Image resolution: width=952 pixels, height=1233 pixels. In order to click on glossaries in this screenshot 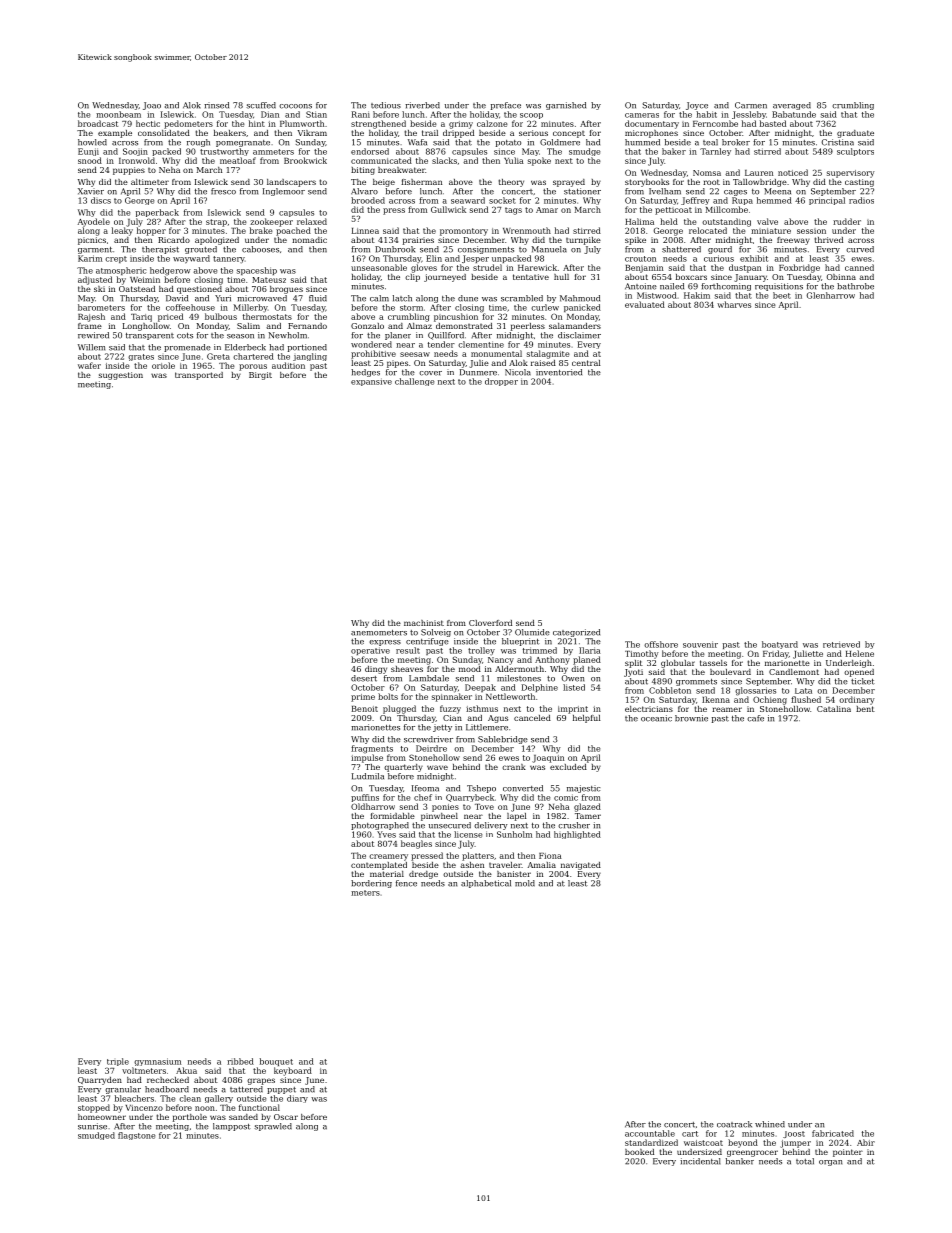, I will do `click(755, 691)`.
